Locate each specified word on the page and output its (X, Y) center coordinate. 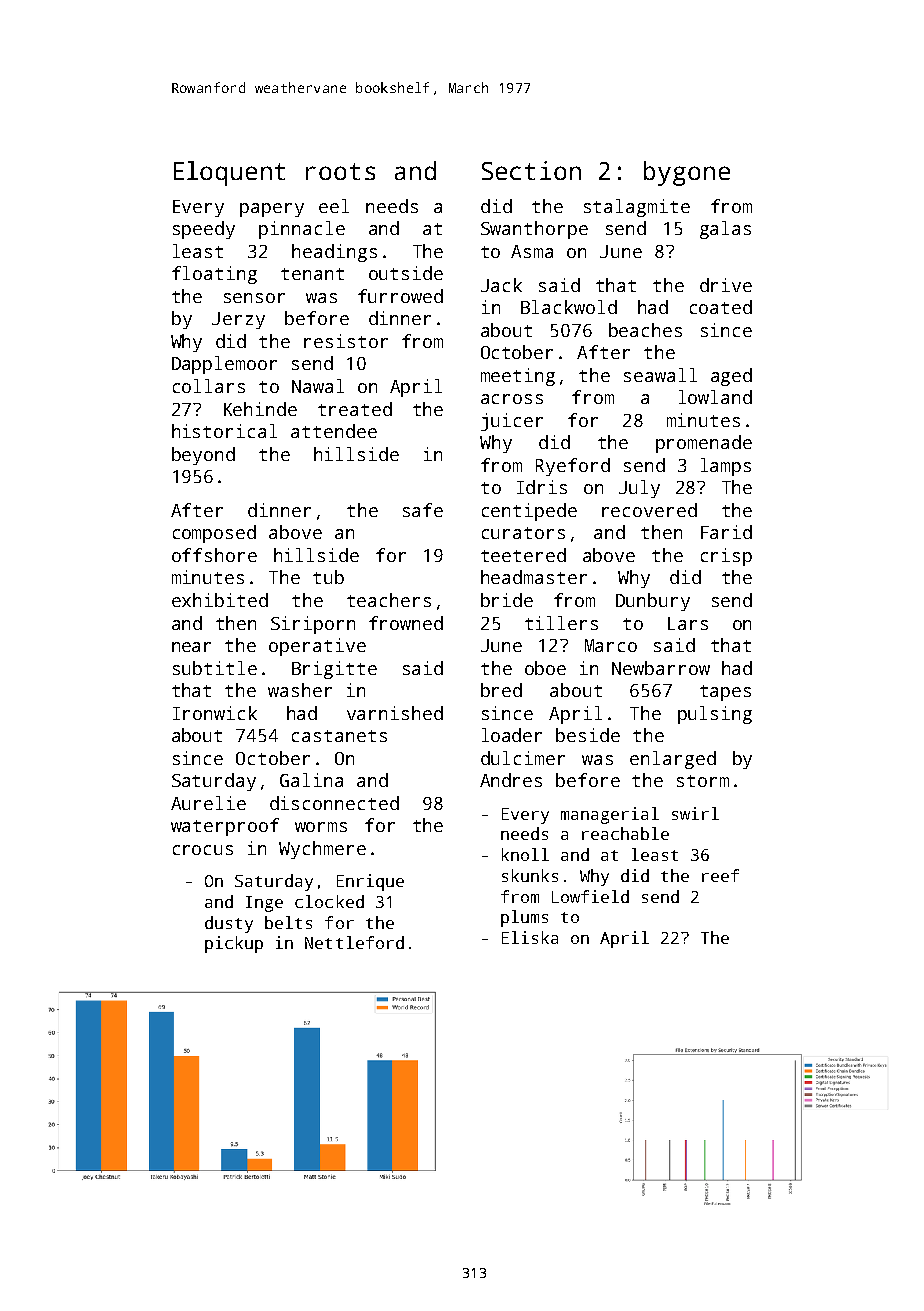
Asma (532, 251)
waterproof (225, 827)
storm (703, 781)
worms (321, 827)
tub (328, 577)
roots (340, 171)
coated (721, 307)
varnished (395, 713)
